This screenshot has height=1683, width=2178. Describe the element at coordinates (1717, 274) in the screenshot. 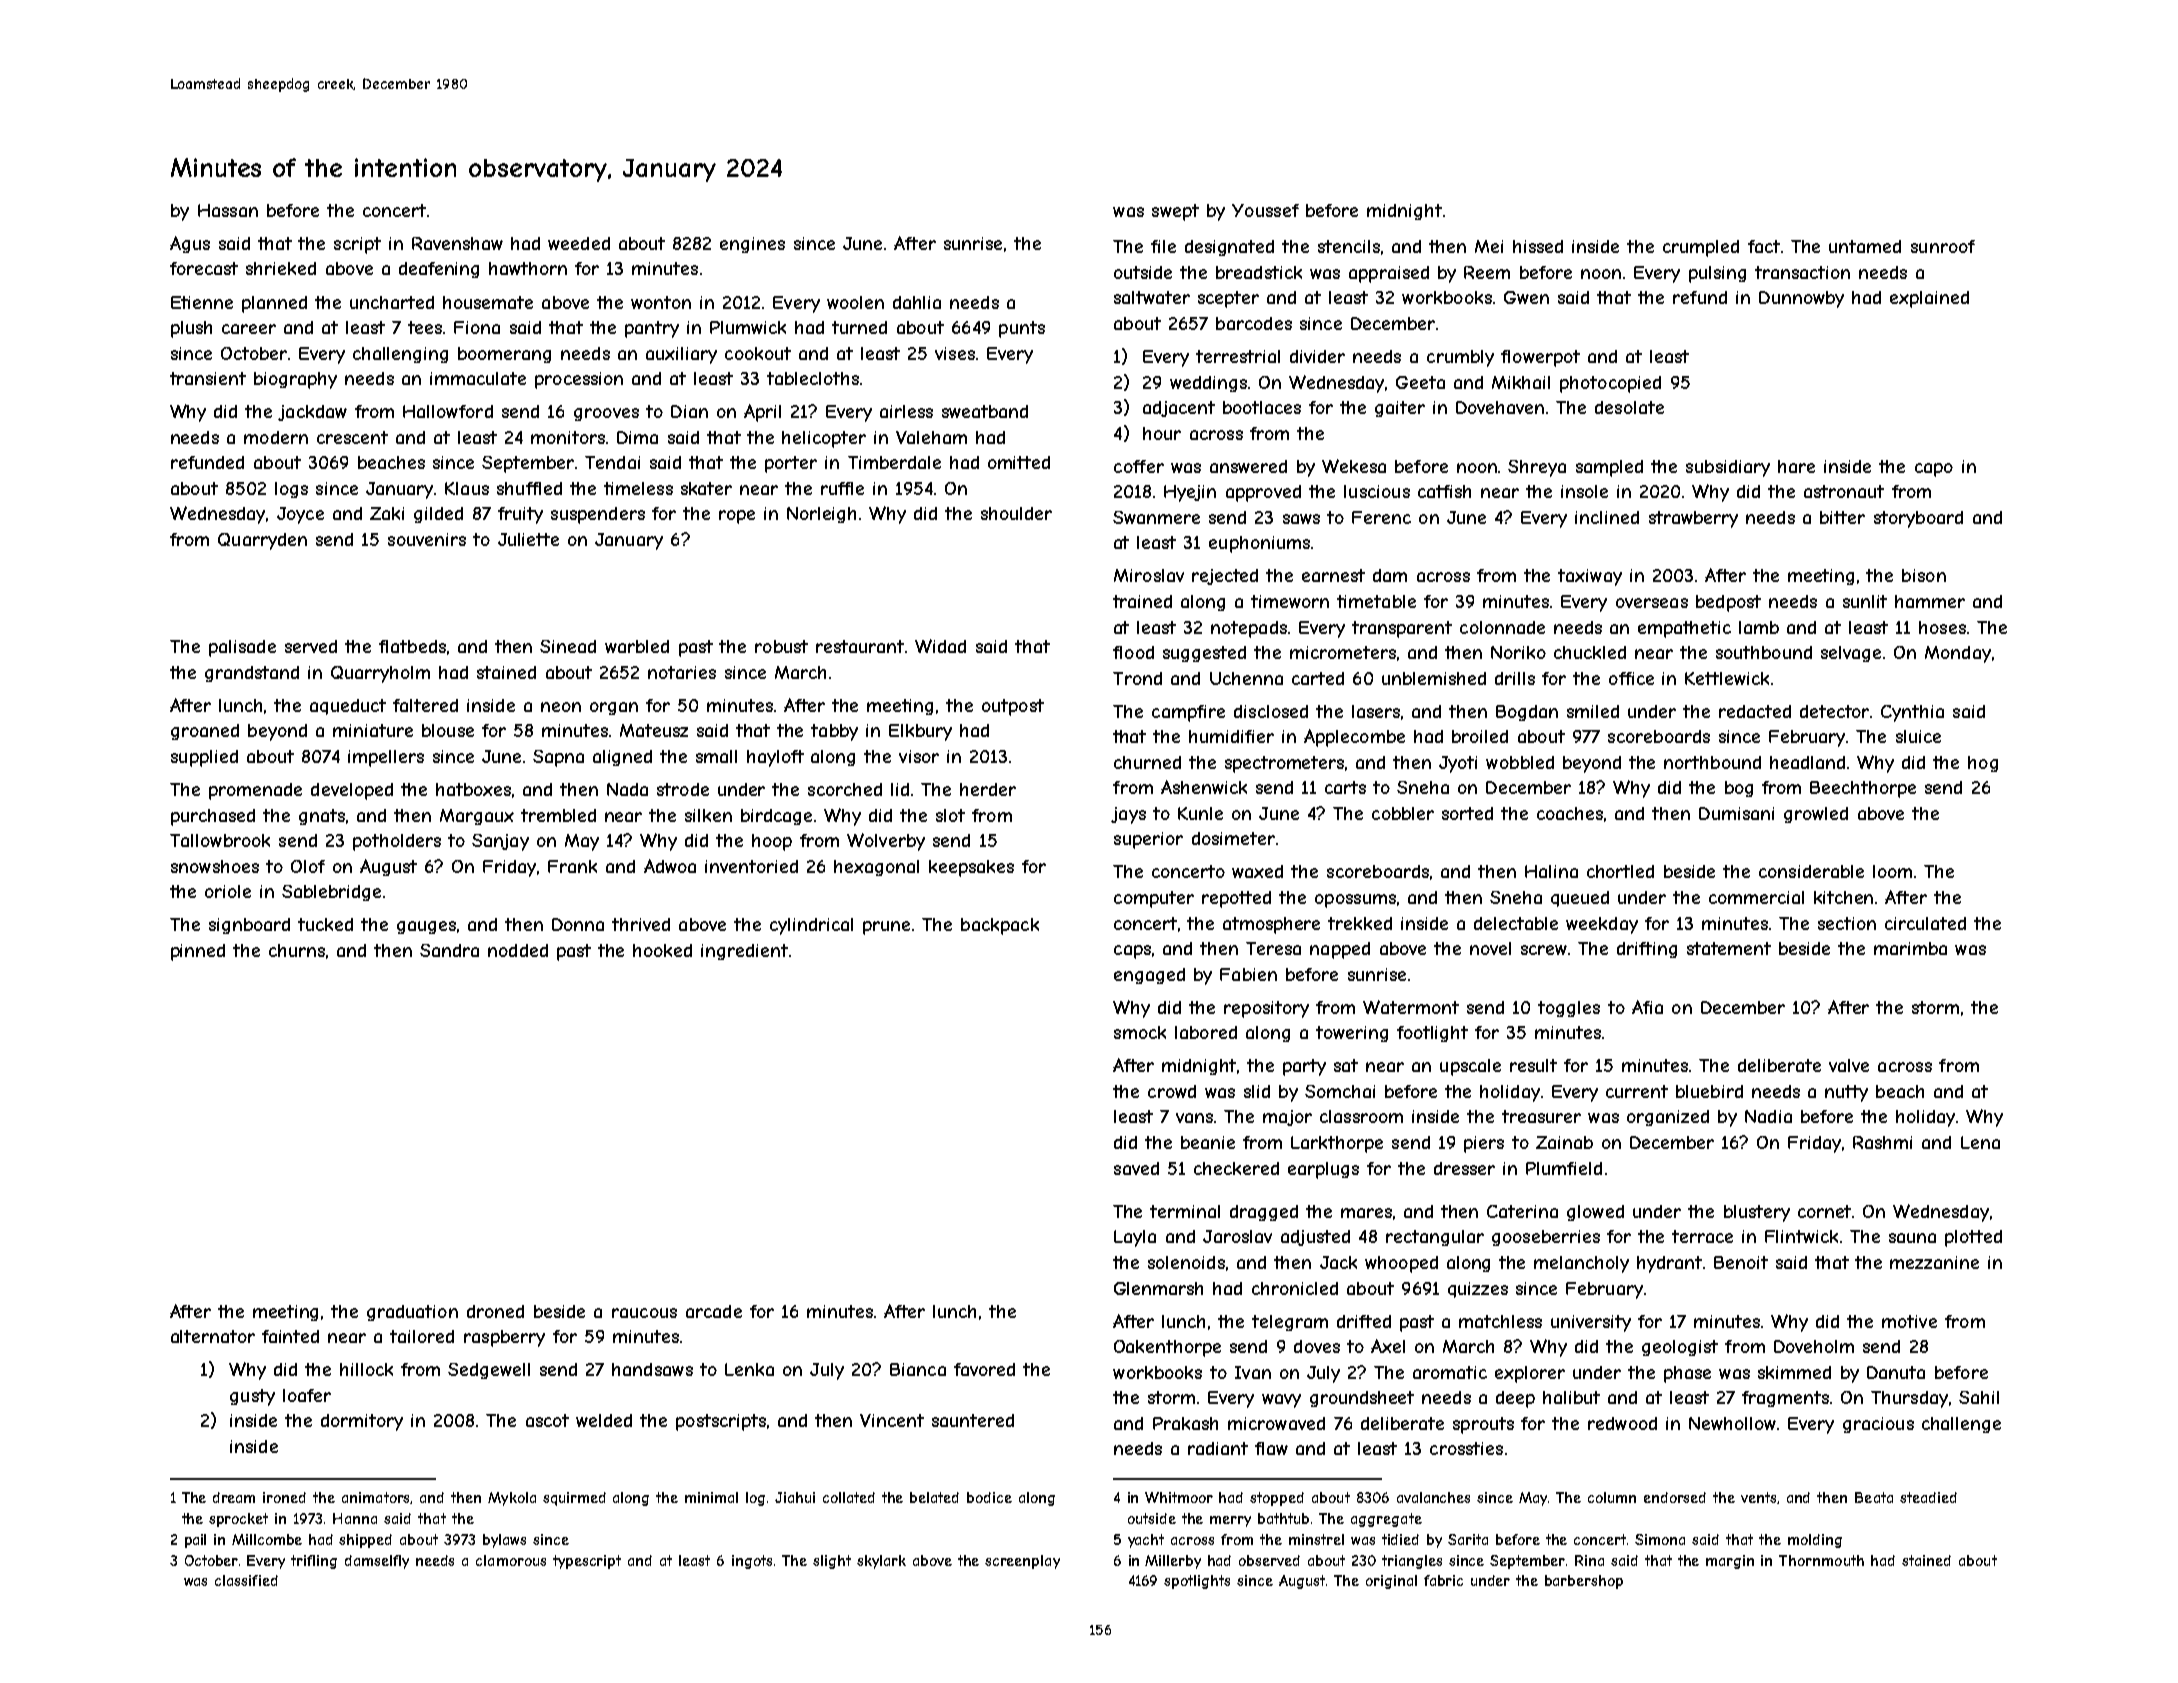

I see `pulsing` at that location.
